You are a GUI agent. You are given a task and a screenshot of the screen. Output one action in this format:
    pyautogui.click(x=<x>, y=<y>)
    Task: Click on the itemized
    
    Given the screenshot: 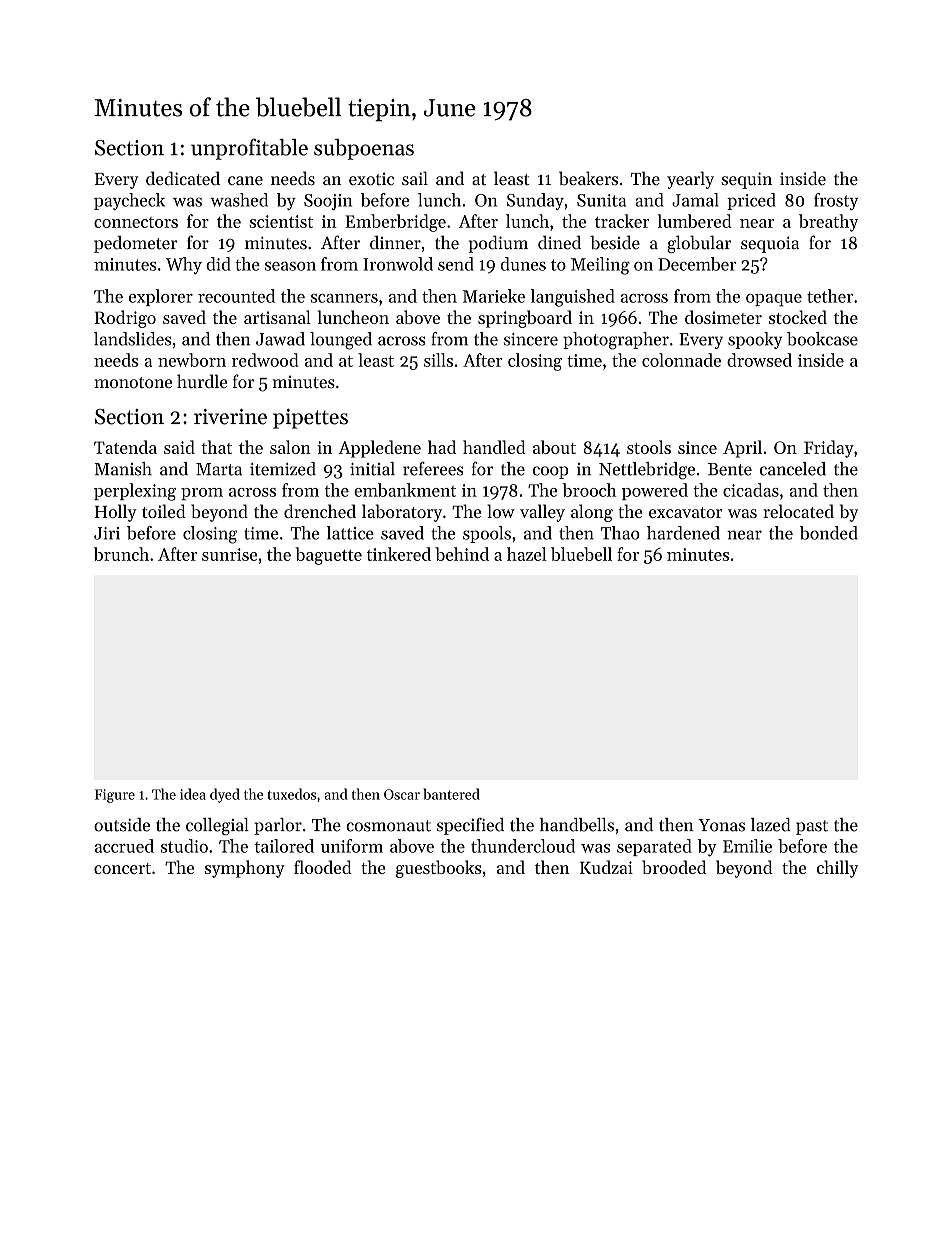 What is the action you would take?
    pyautogui.click(x=283, y=469)
